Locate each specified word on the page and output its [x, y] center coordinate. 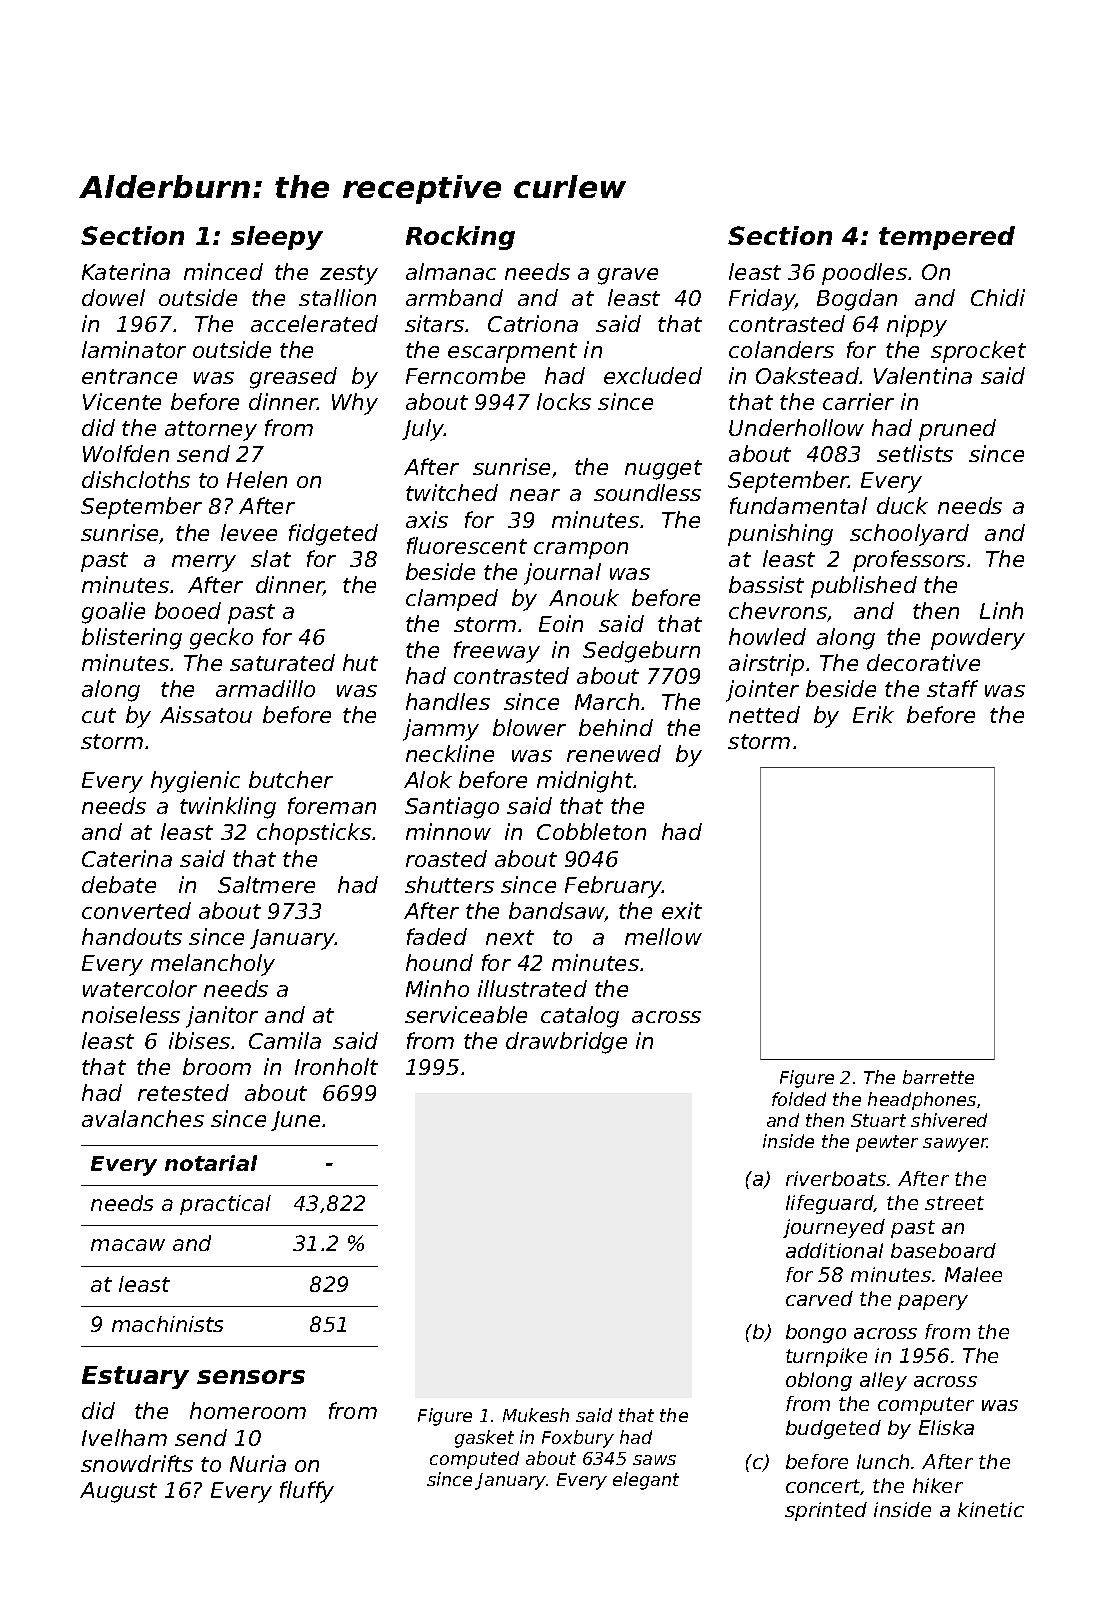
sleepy [277, 238]
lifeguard [830, 1204]
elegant [646, 1481]
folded [799, 1099]
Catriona [533, 323]
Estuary [135, 1377]
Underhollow [796, 427]
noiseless [131, 1014]
